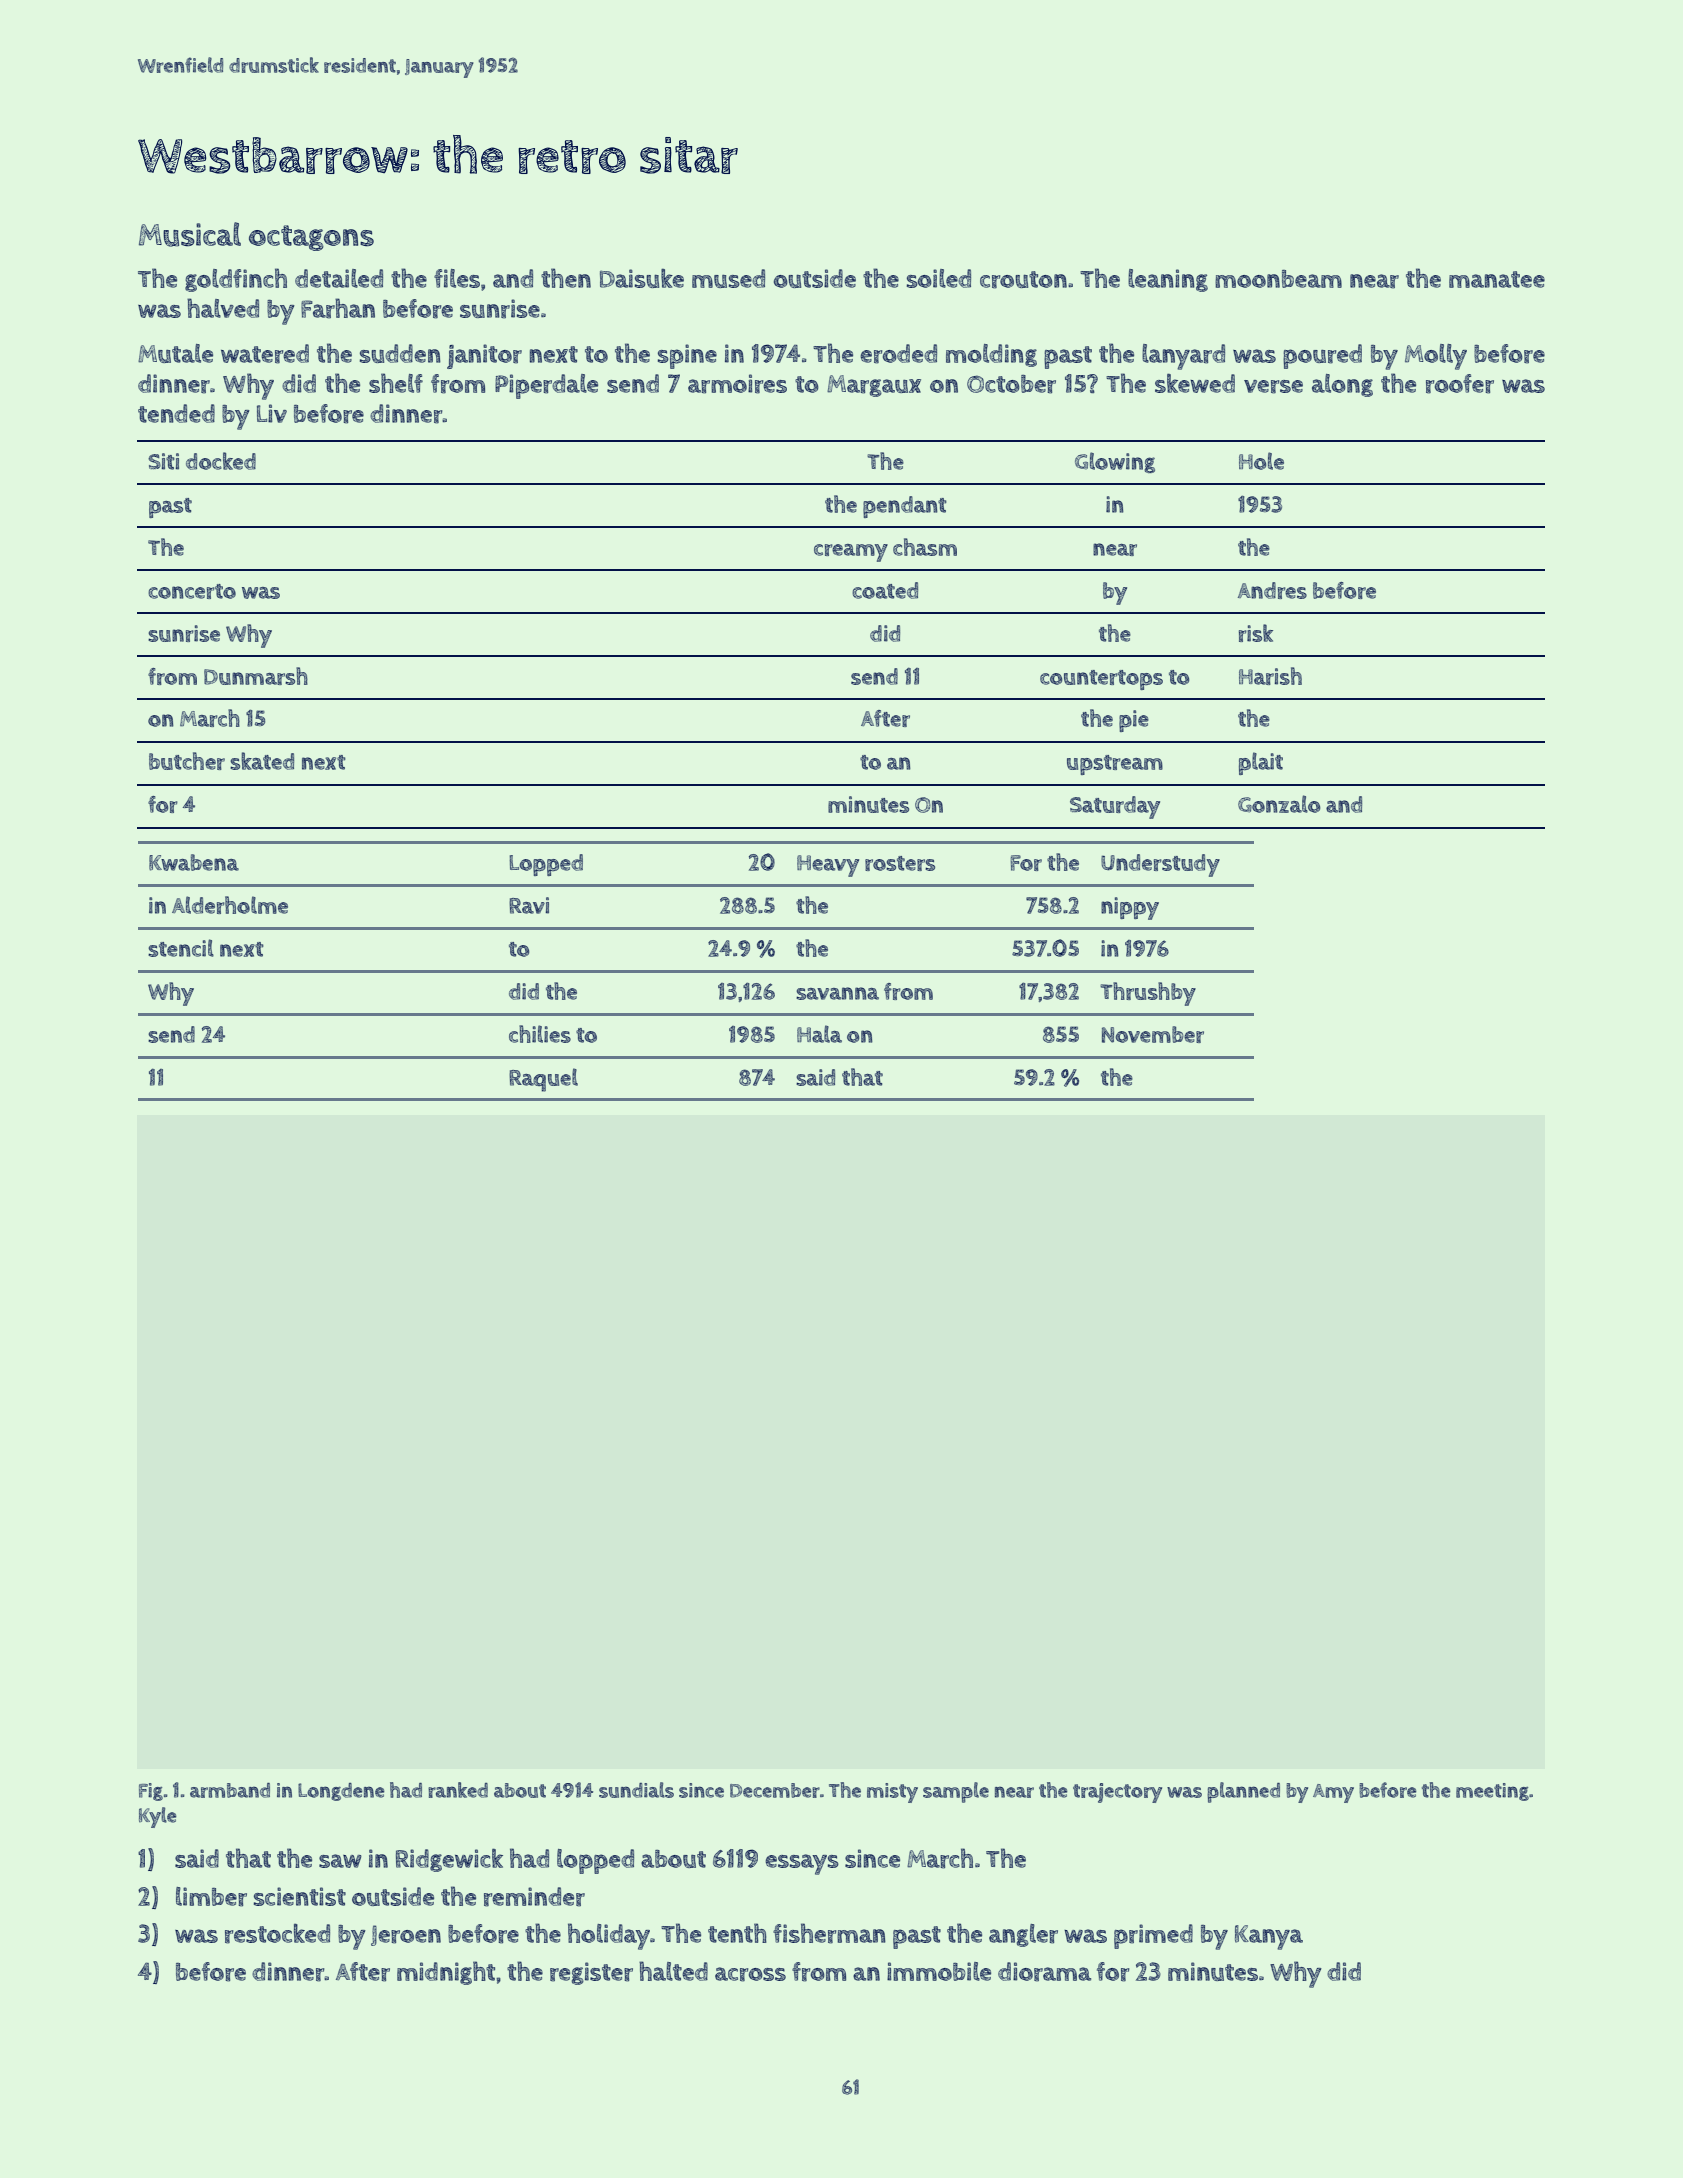  What do you see at coordinates (939, 278) in the image?
I see `soiled` at bounding box center [939, 278].
